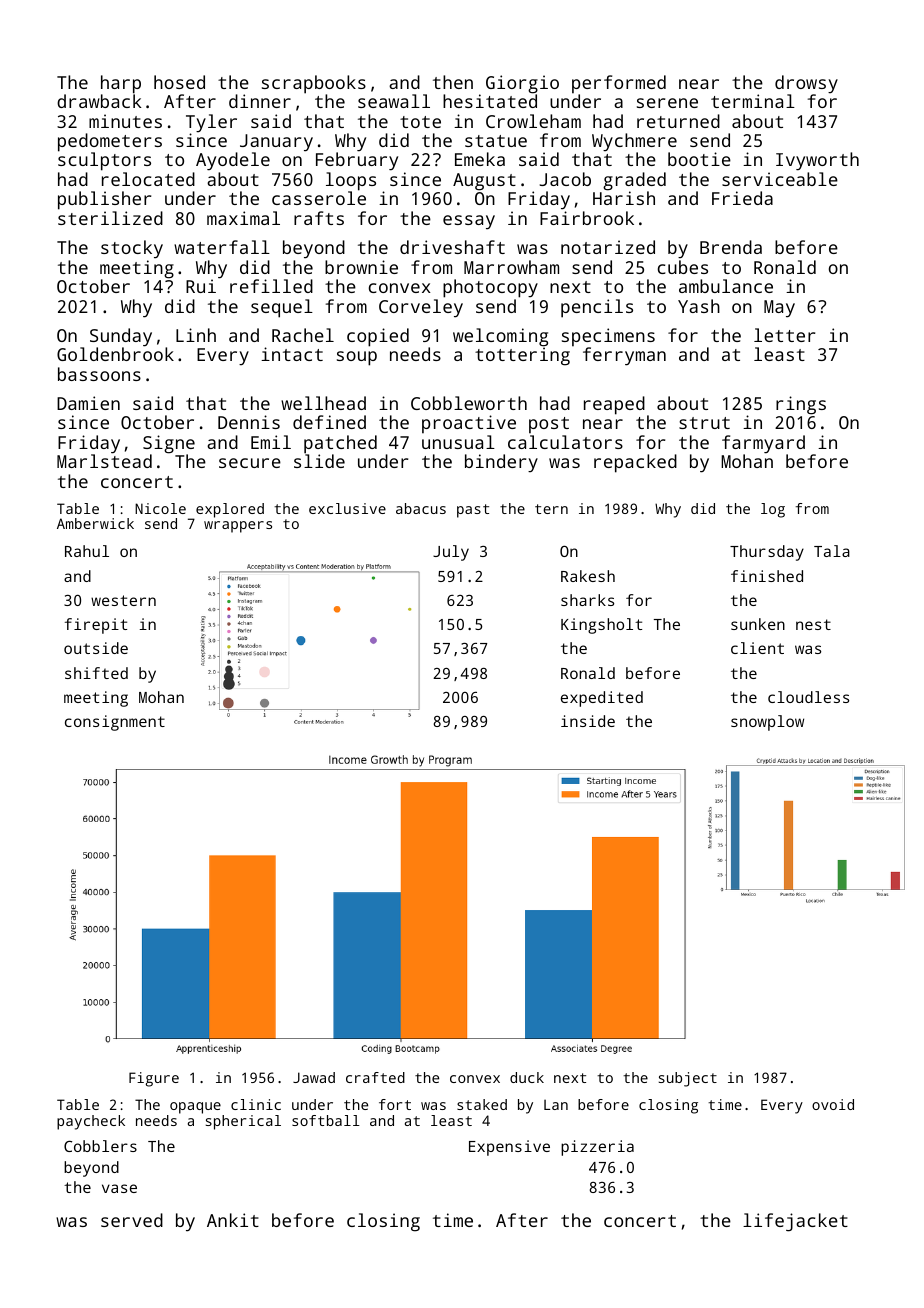 Image resolution: width=924 pixels, height=1308 pixels. What do you see at coordinates (597, 1148) in the page?
I see `pizzeria` at bounding box center [597, 1148].
